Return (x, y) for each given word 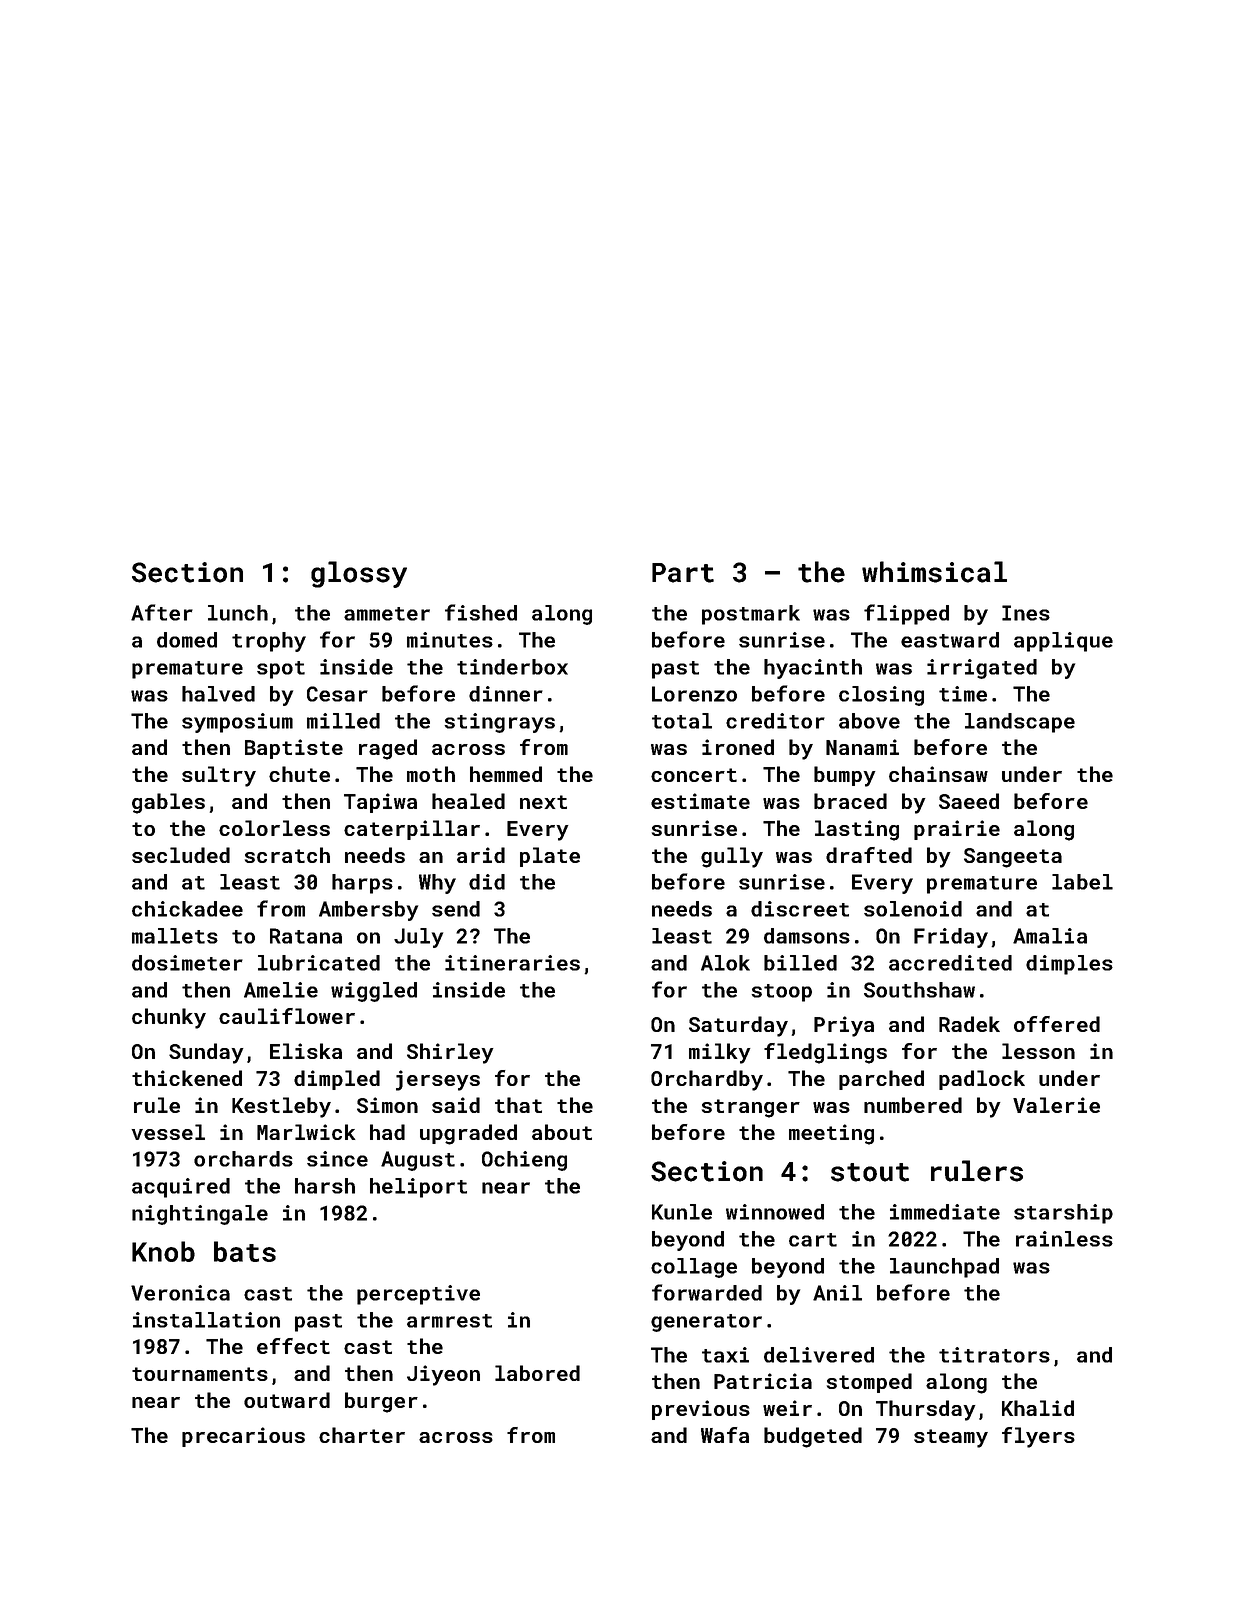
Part (683, 573)
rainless (1064, 1239)
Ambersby (368, 911)
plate (550, 857)
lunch (238, 613)
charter (362, 1435)
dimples (1069, 965)
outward (287, 1400)
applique (1063, 642)
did (487, 882)
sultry (219, 776)
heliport (418, 1188)
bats (245, 1251)
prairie (957, 830)
